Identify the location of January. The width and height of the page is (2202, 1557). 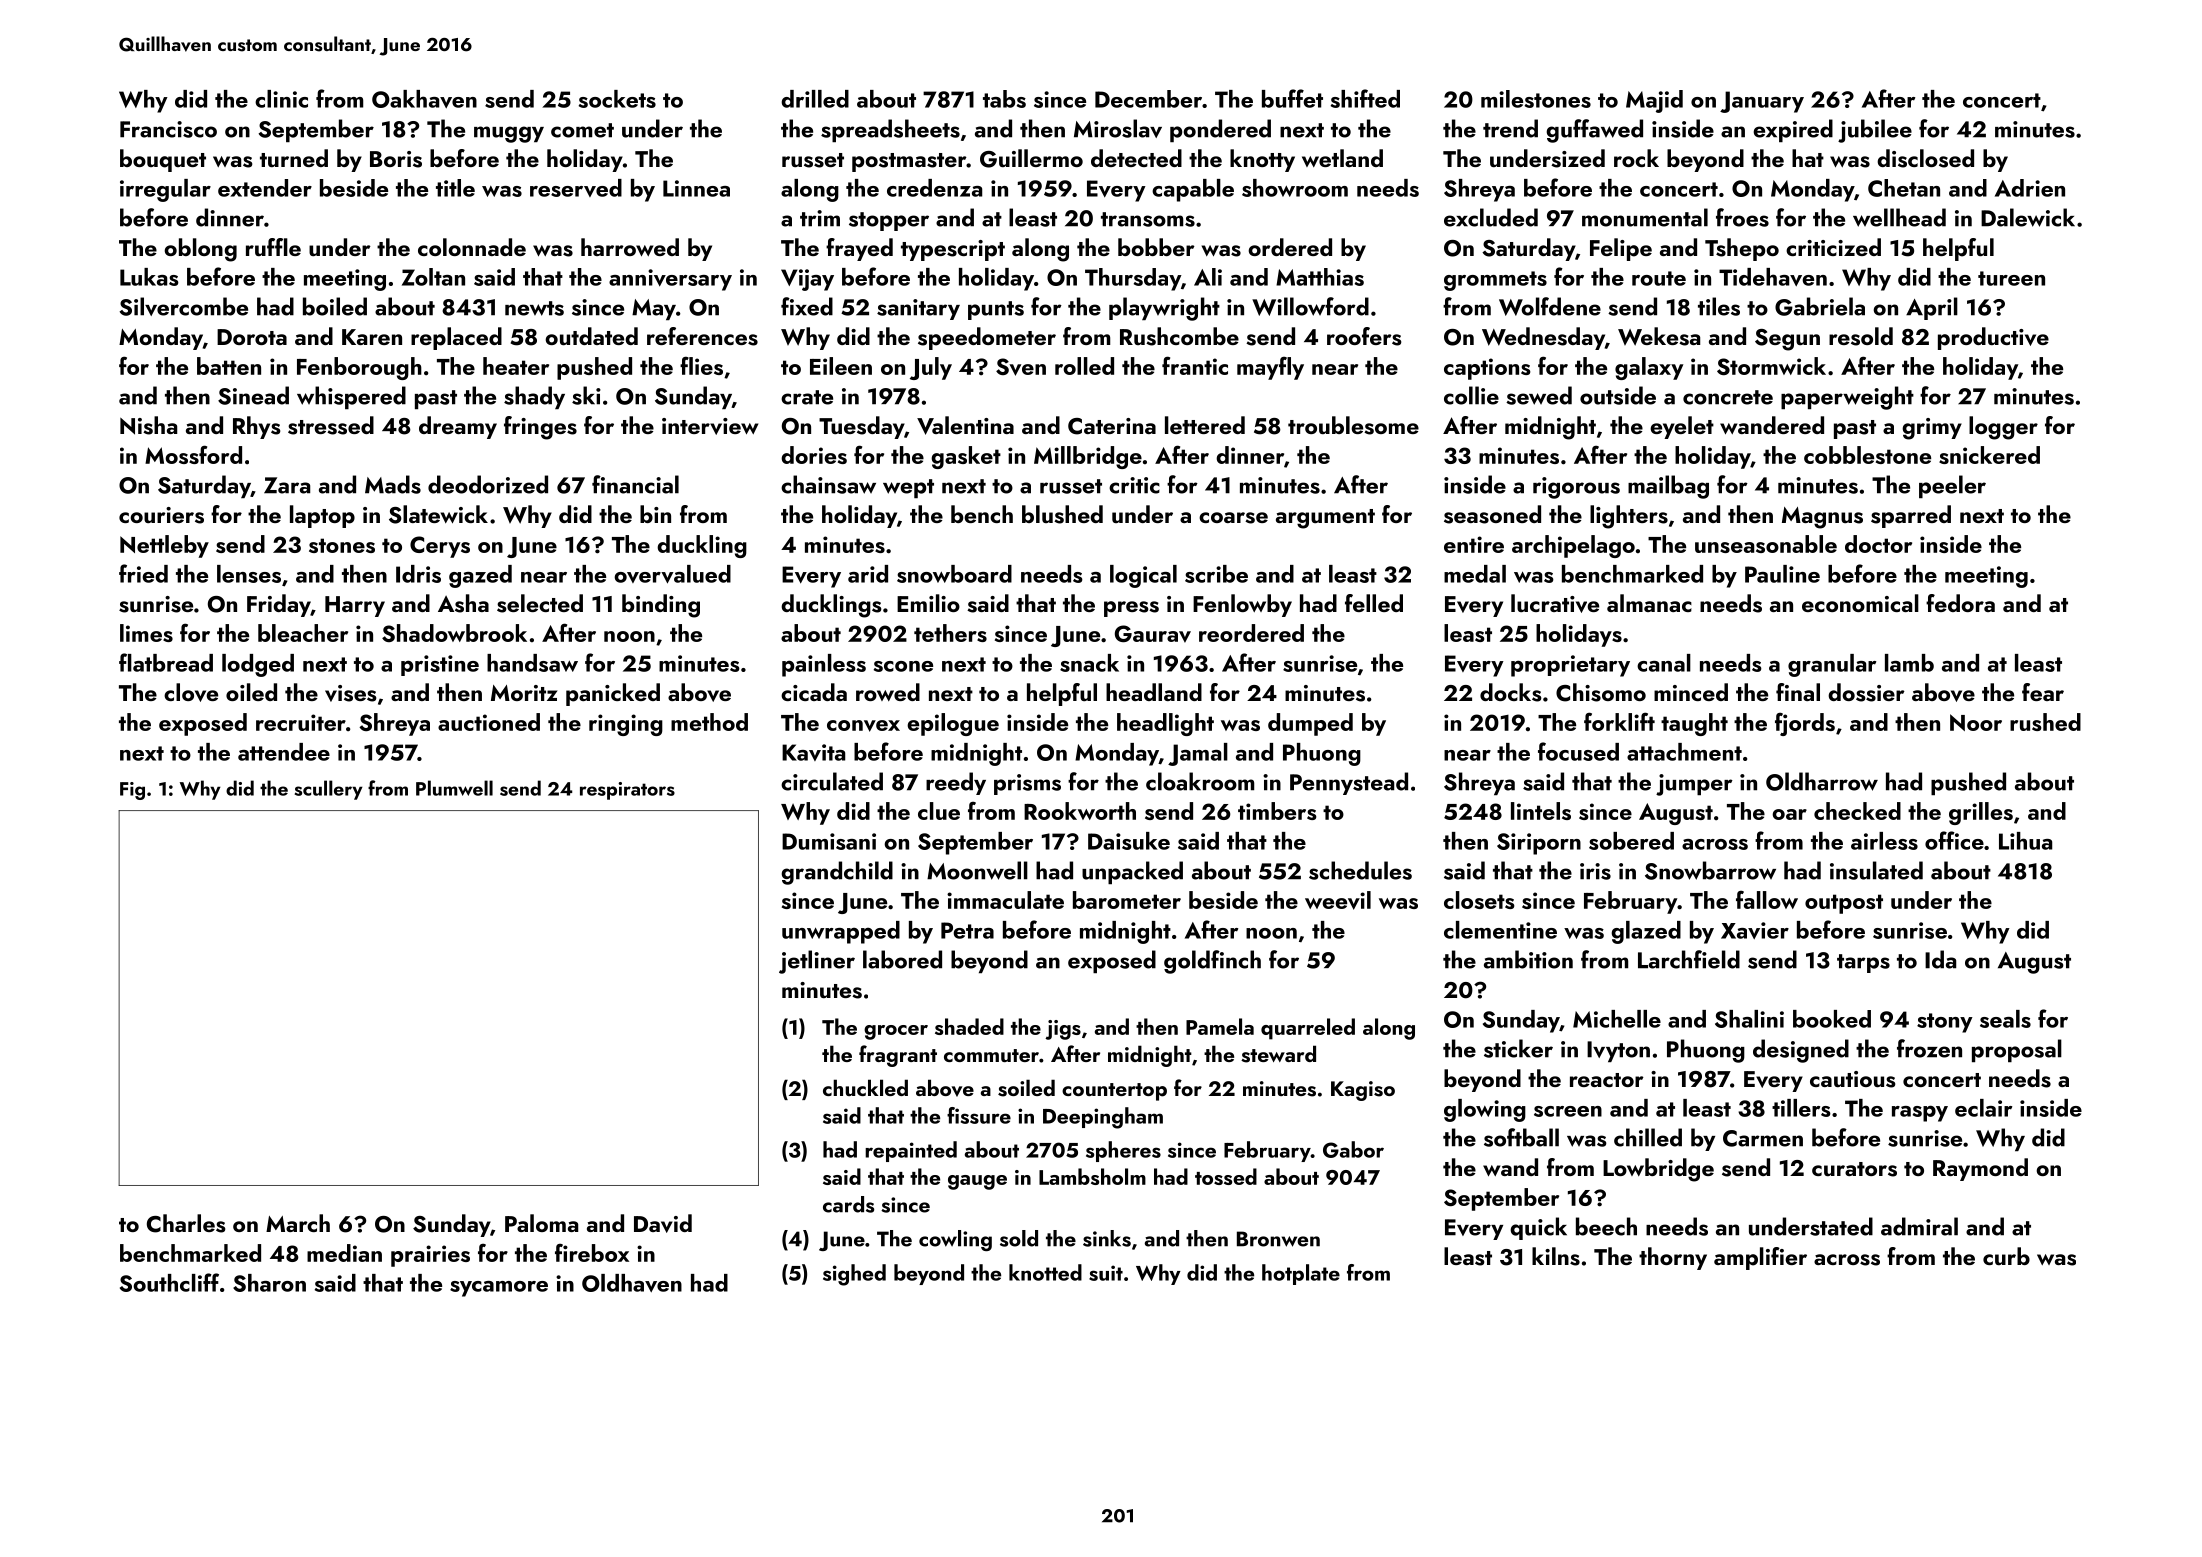
(1762, 102).
